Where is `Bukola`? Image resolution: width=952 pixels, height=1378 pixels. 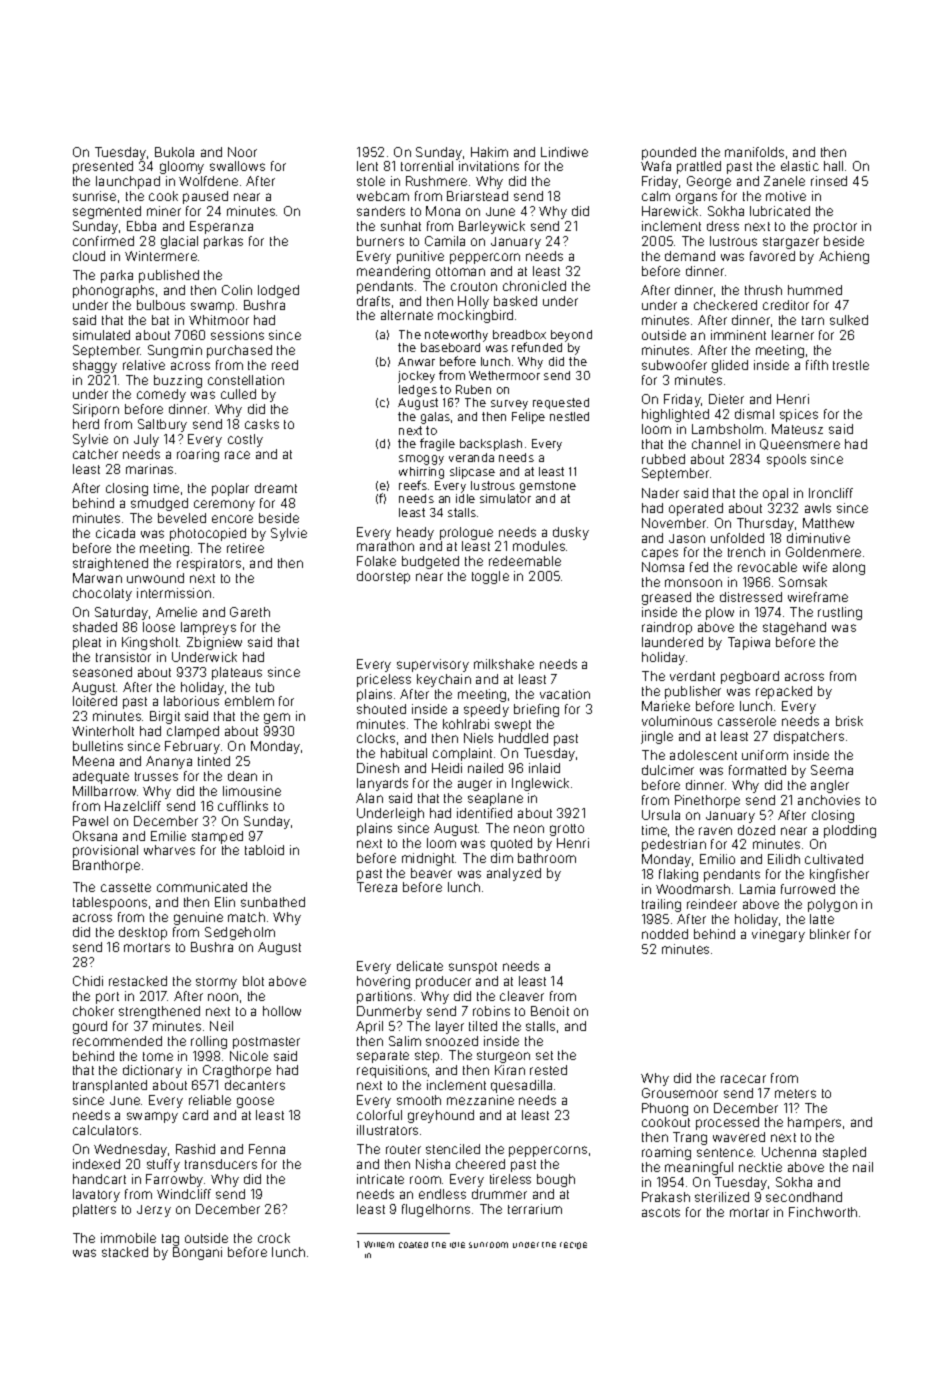 Bukola is located at coordinates (174, 152).
